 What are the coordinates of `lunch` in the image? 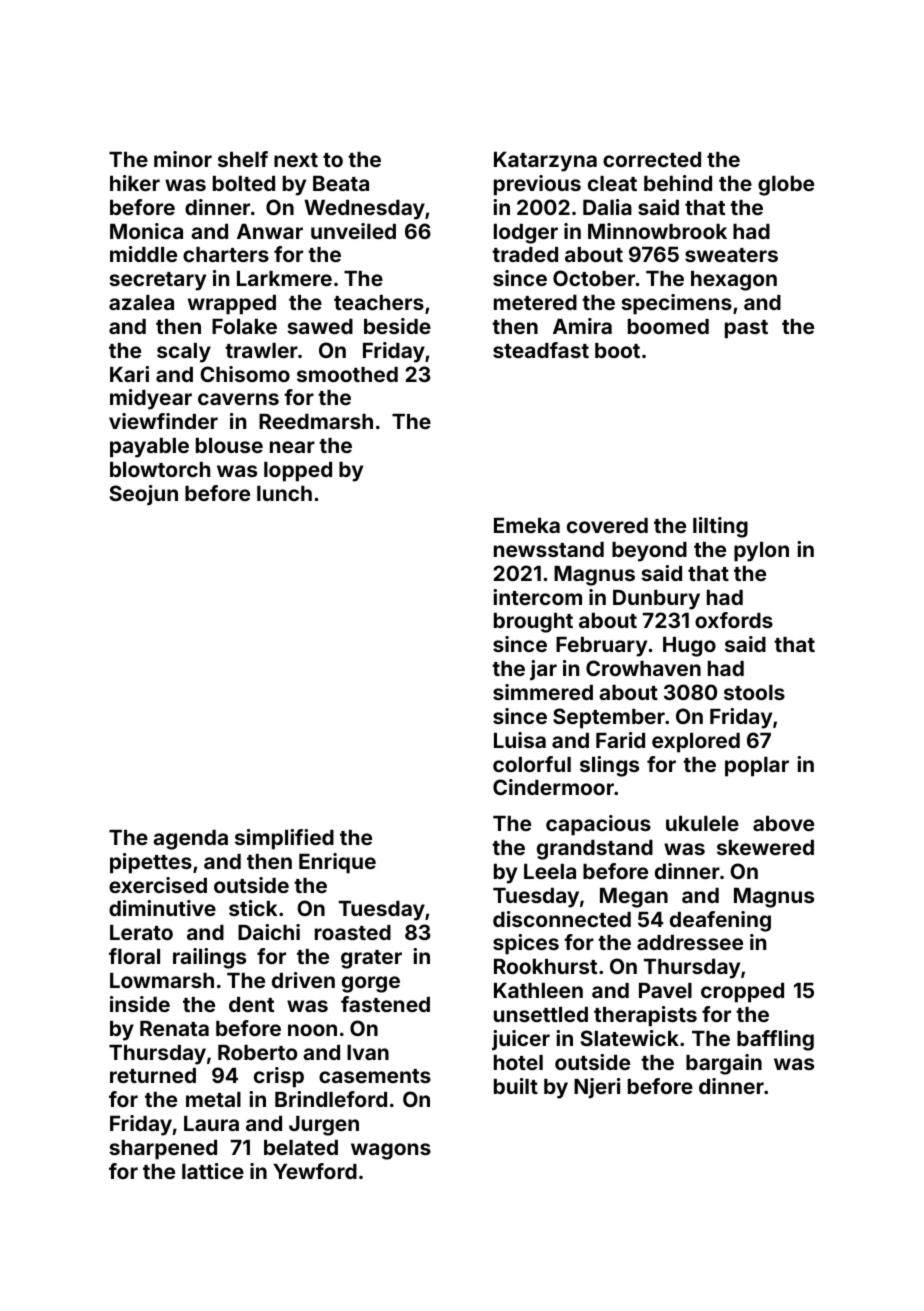 It's located at (284, 493).
